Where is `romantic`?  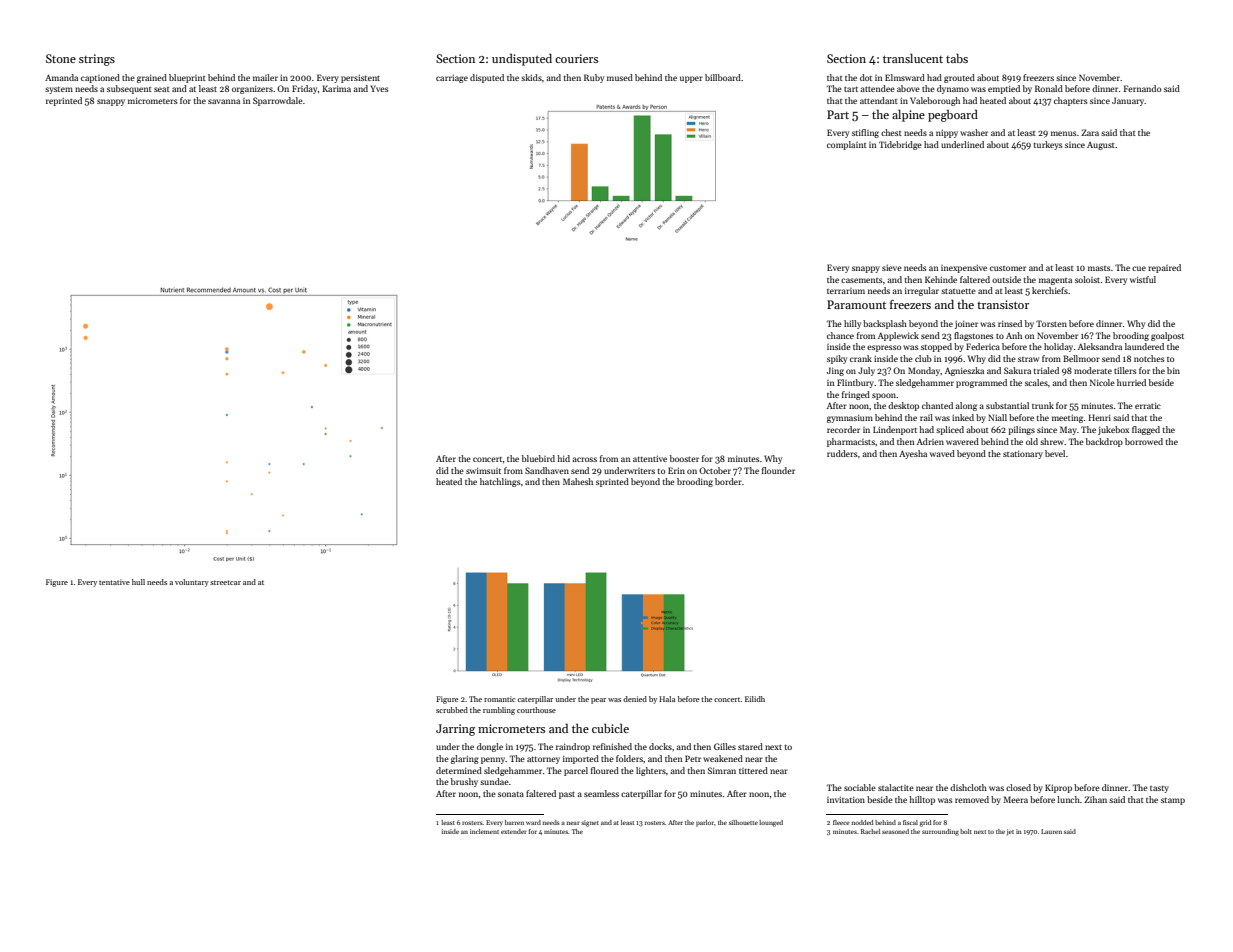 romantic is located at coordinates (499, 699).
